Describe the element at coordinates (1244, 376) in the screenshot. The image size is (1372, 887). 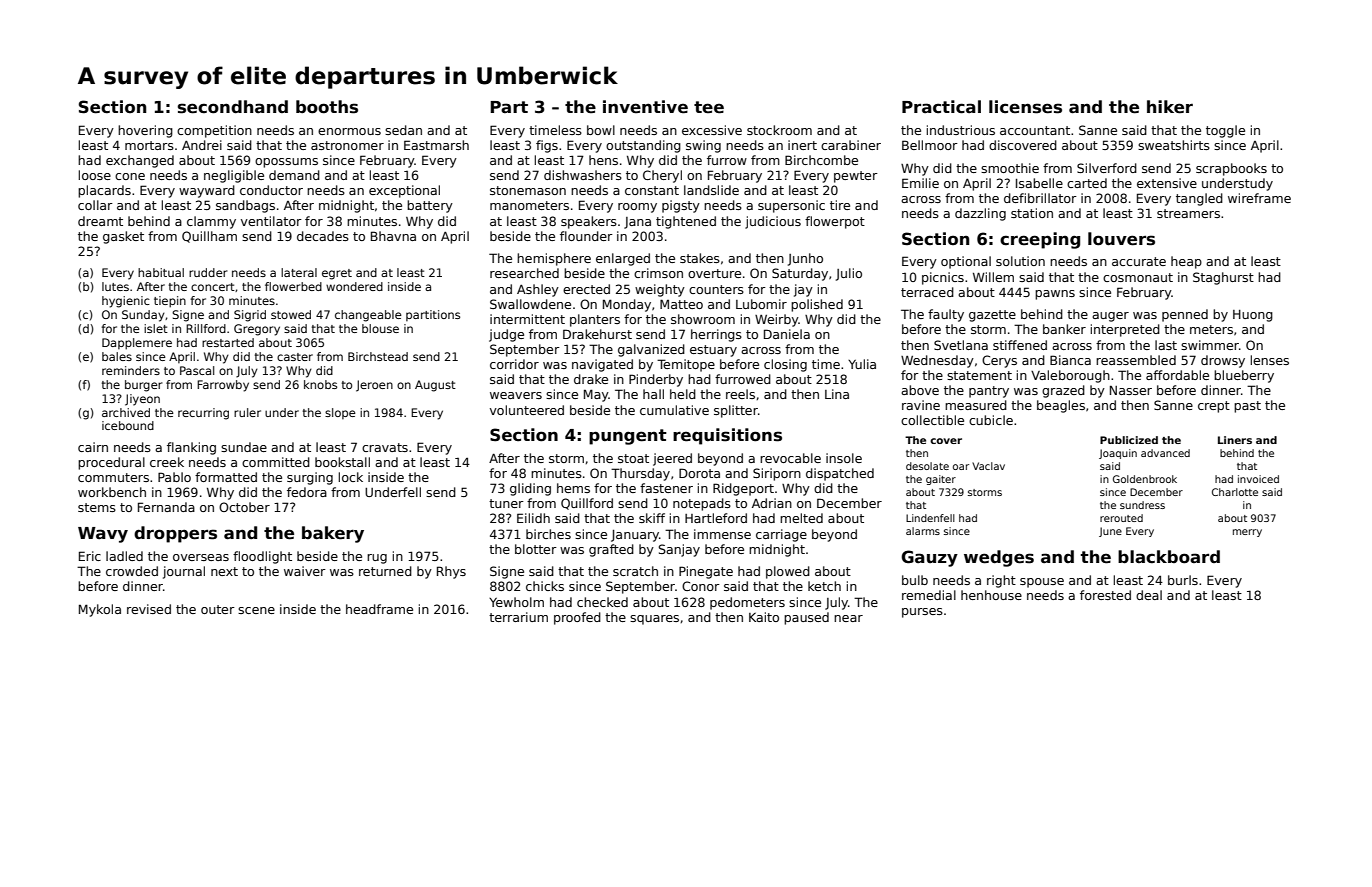
I see `blueberry` at that location.
